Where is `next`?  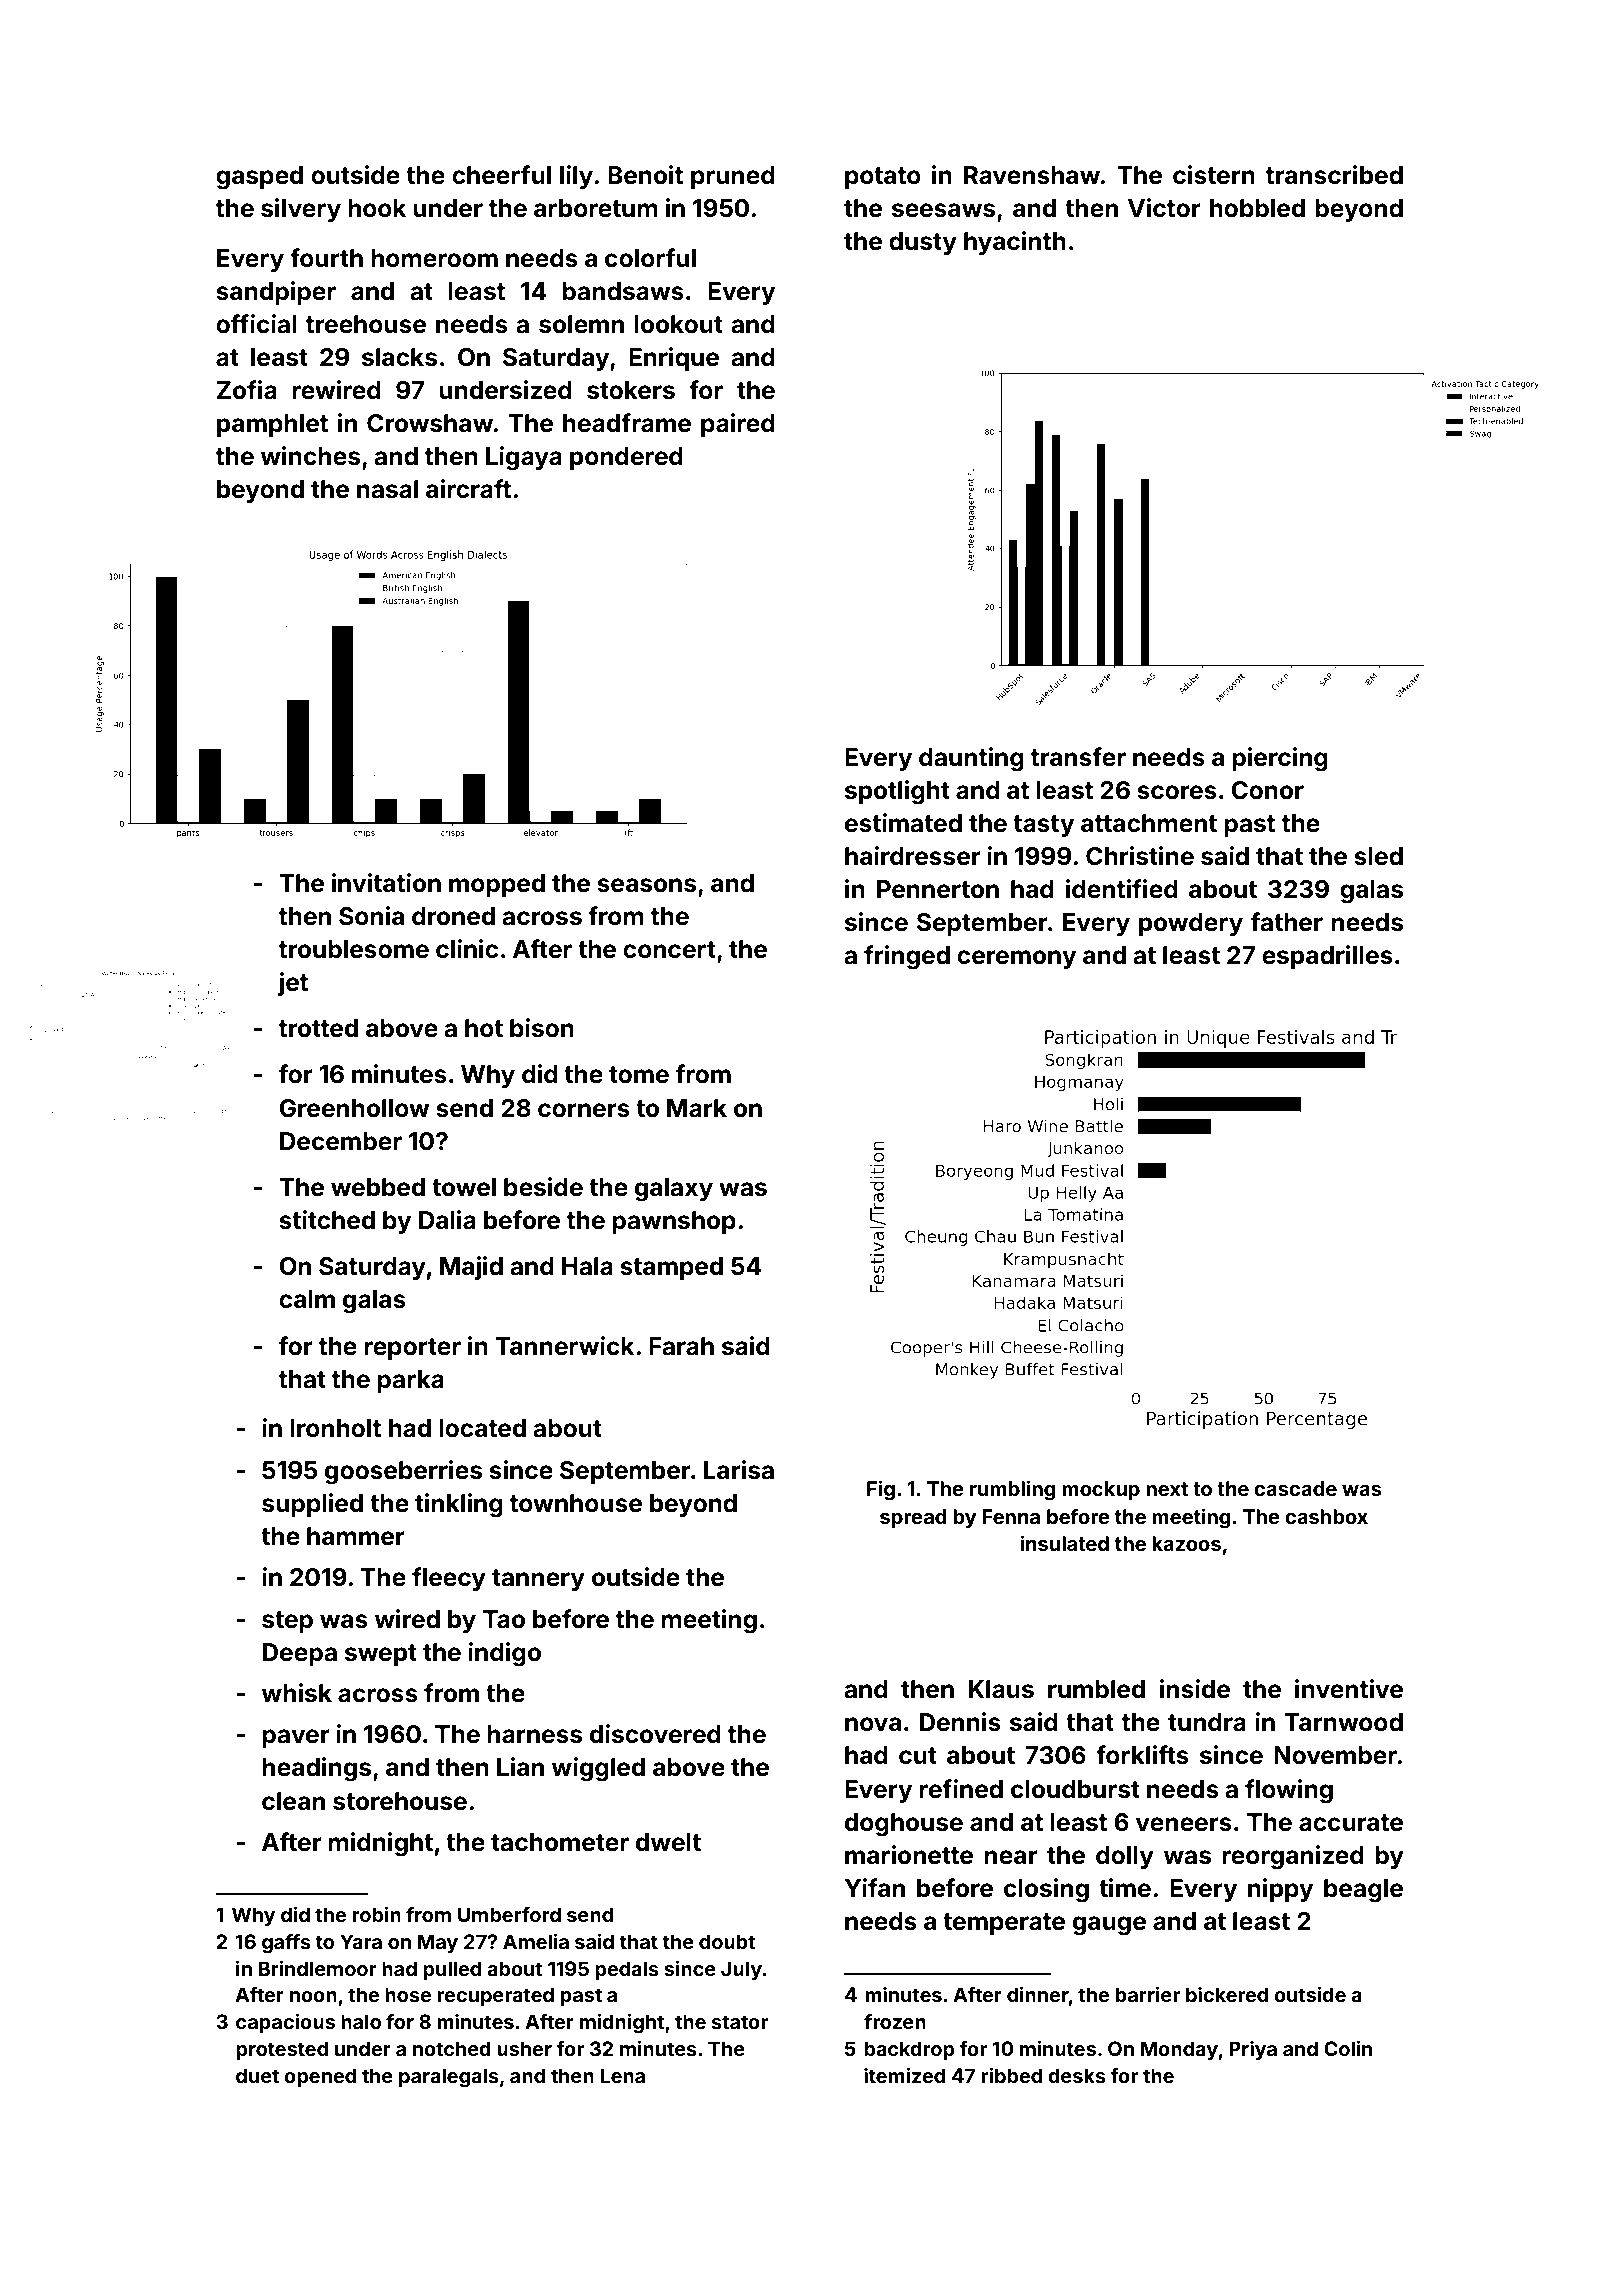 next is located at coordinates (1167, 1489).
